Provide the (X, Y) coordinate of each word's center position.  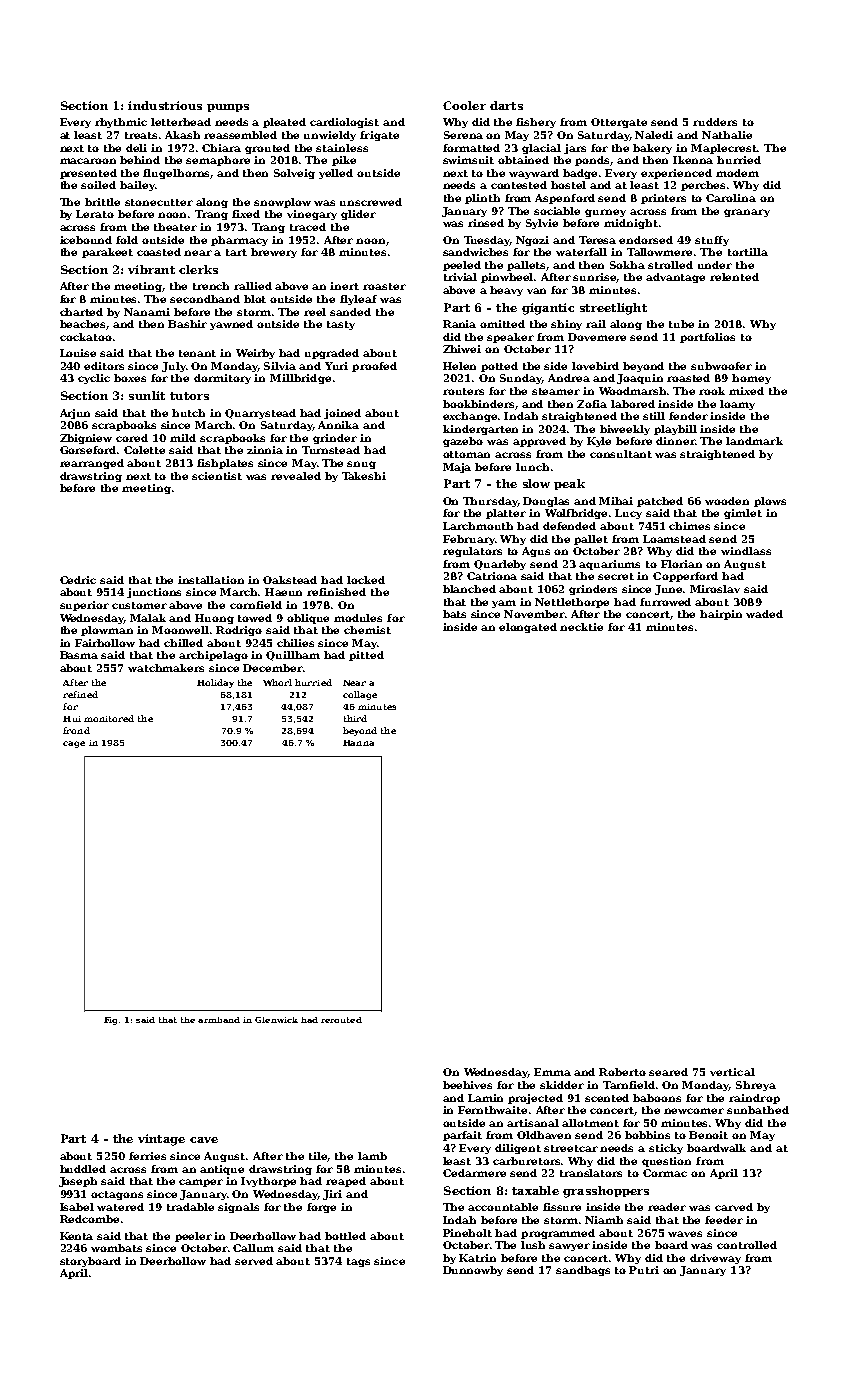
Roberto (622, 1072)
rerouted (341, 1020)
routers (463, 391)
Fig (110, 1021)
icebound (86, 240)
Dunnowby (473, 1271)
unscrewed (371, 202)
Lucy (628, 514)
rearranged (92, 464)
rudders (715, 122)
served (254, 1261)
